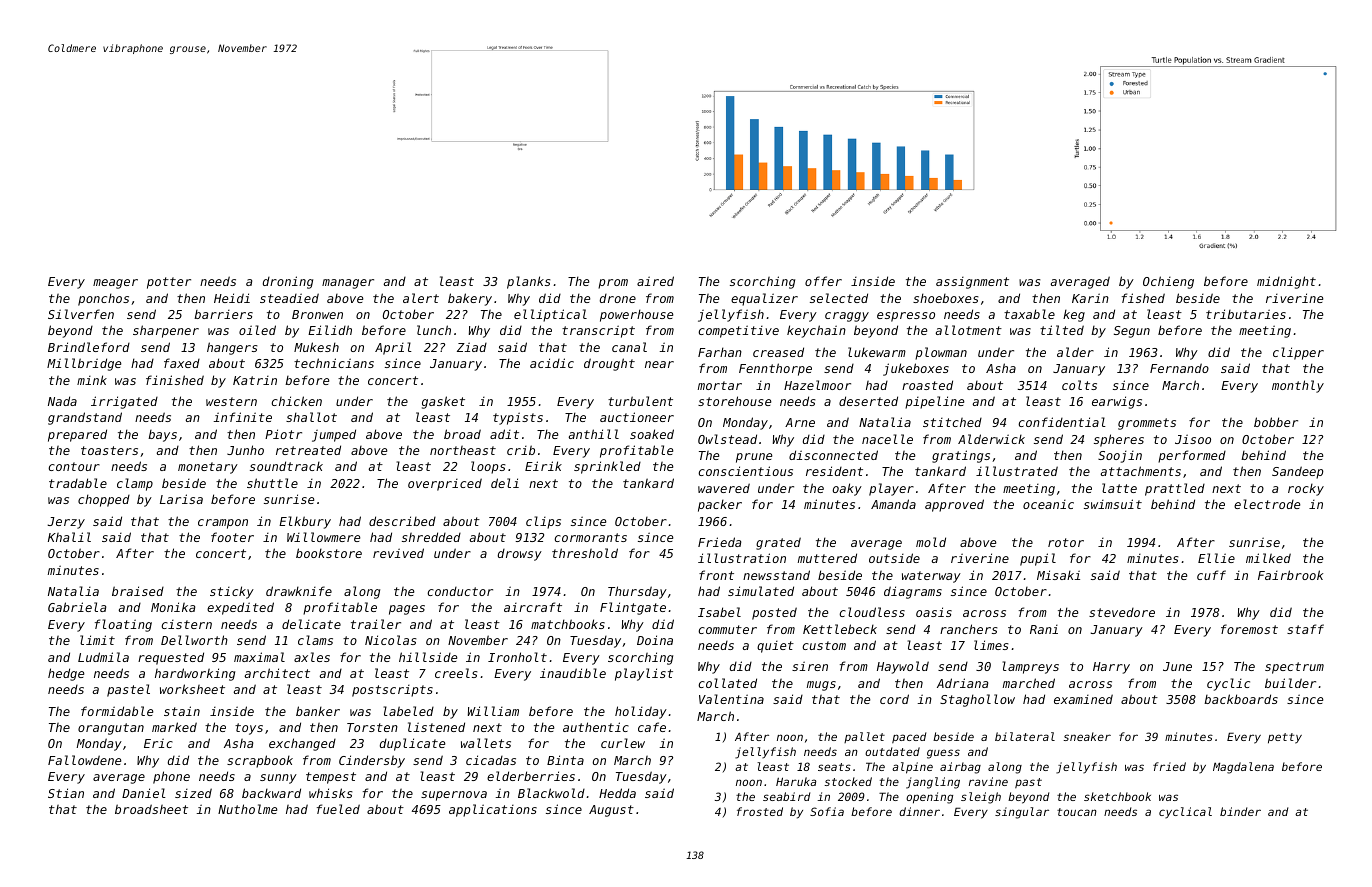  I want to click on midnight, so click(1286, 282).
